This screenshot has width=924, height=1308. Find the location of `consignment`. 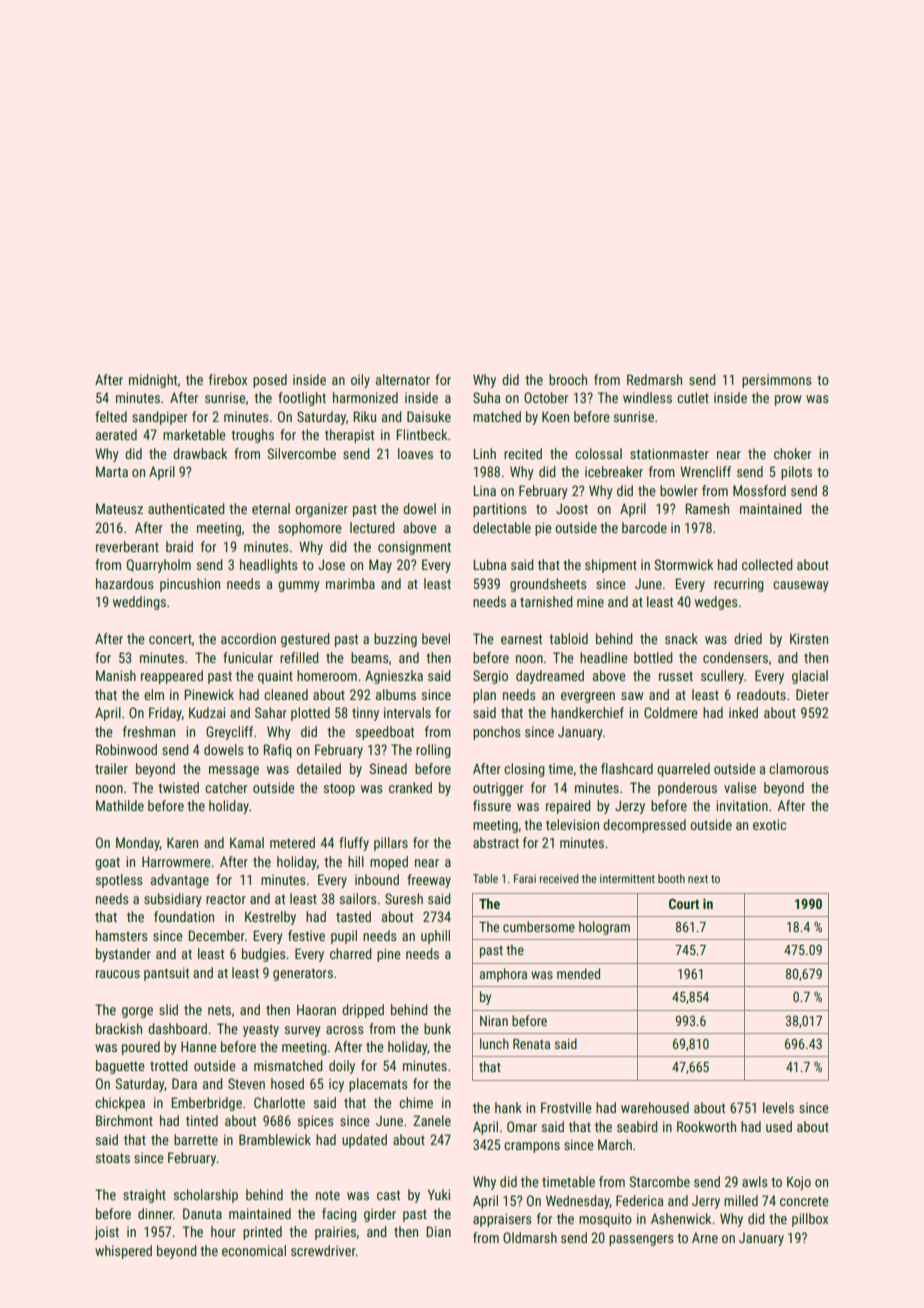

consignment is located at coordinates (414, 548).
